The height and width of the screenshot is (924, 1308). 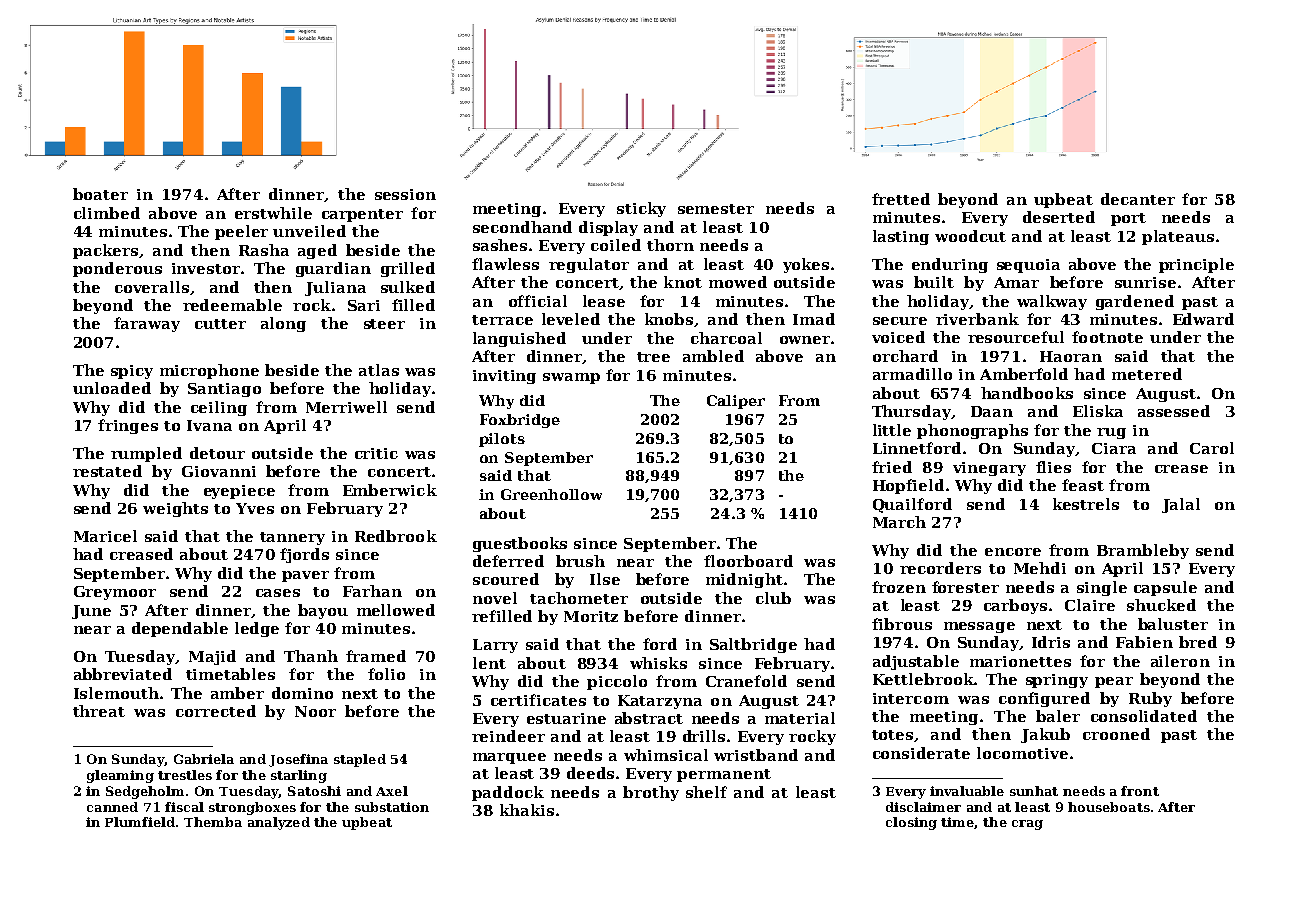 I want to click on deserted, so click(x=1059, y=217).
